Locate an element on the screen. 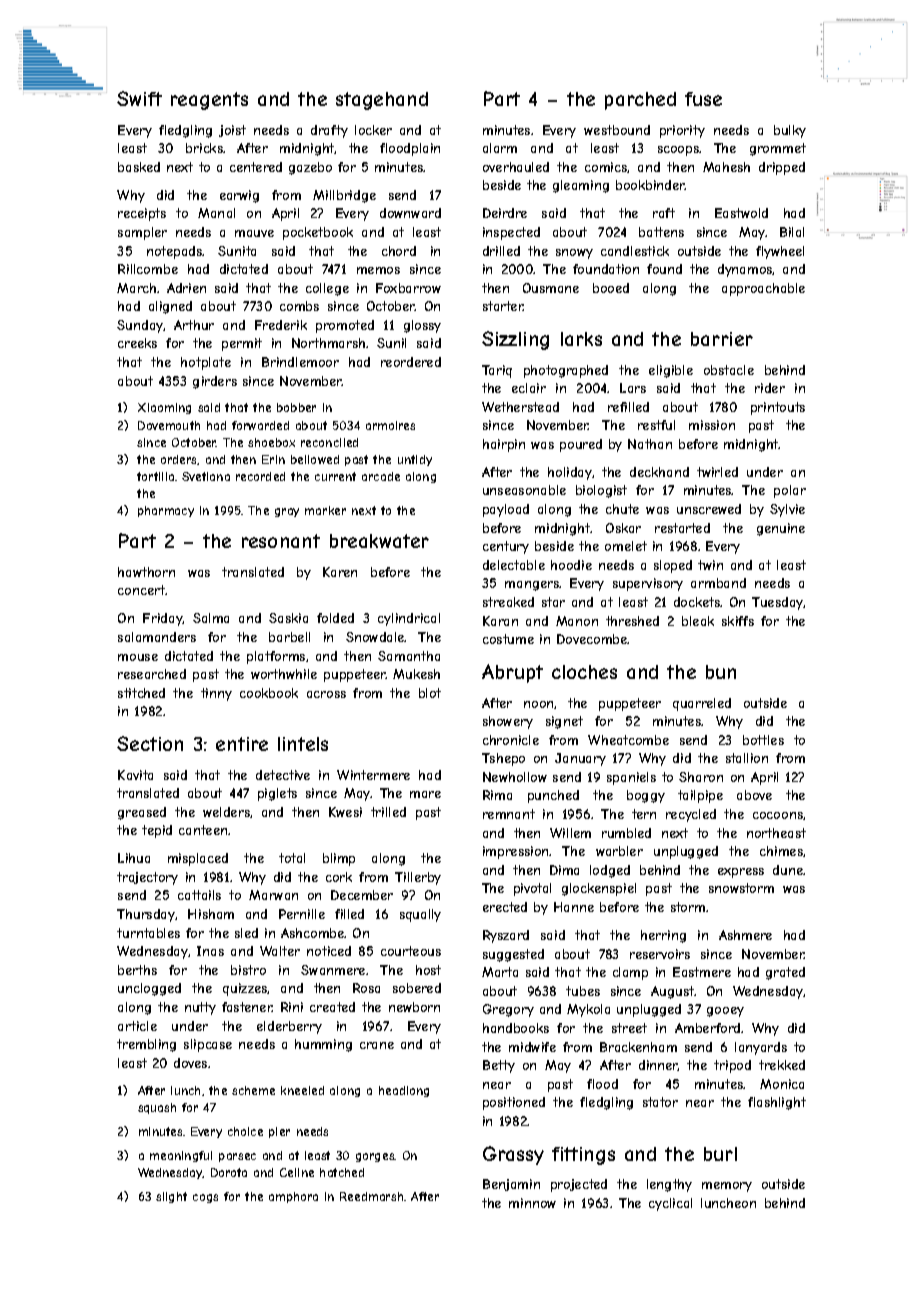 This screenshot has width=924, height=1308. Tillerby is located at coordinates (418, 878).
